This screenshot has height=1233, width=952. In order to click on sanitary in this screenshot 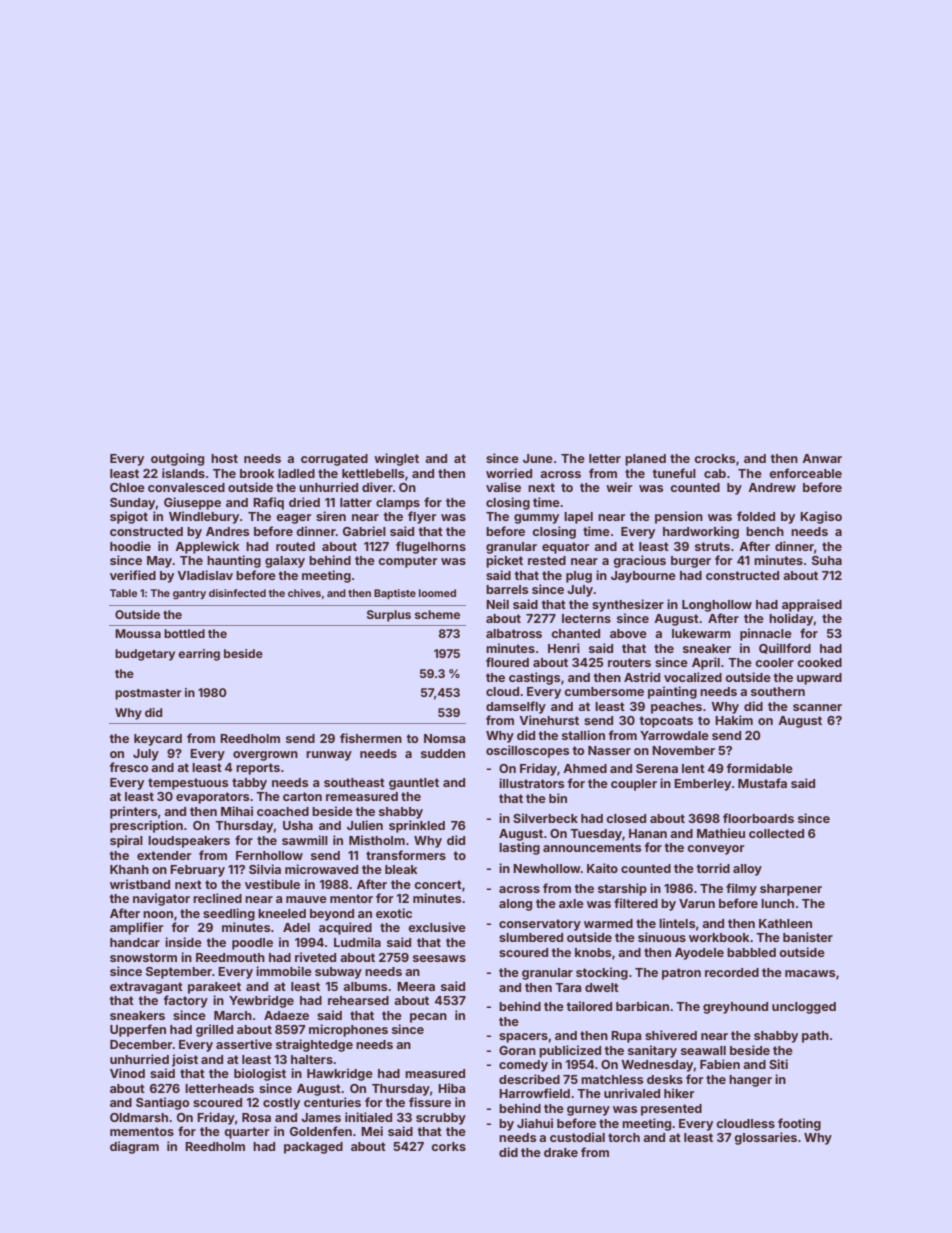, I will do `click(652, 1051)`.
